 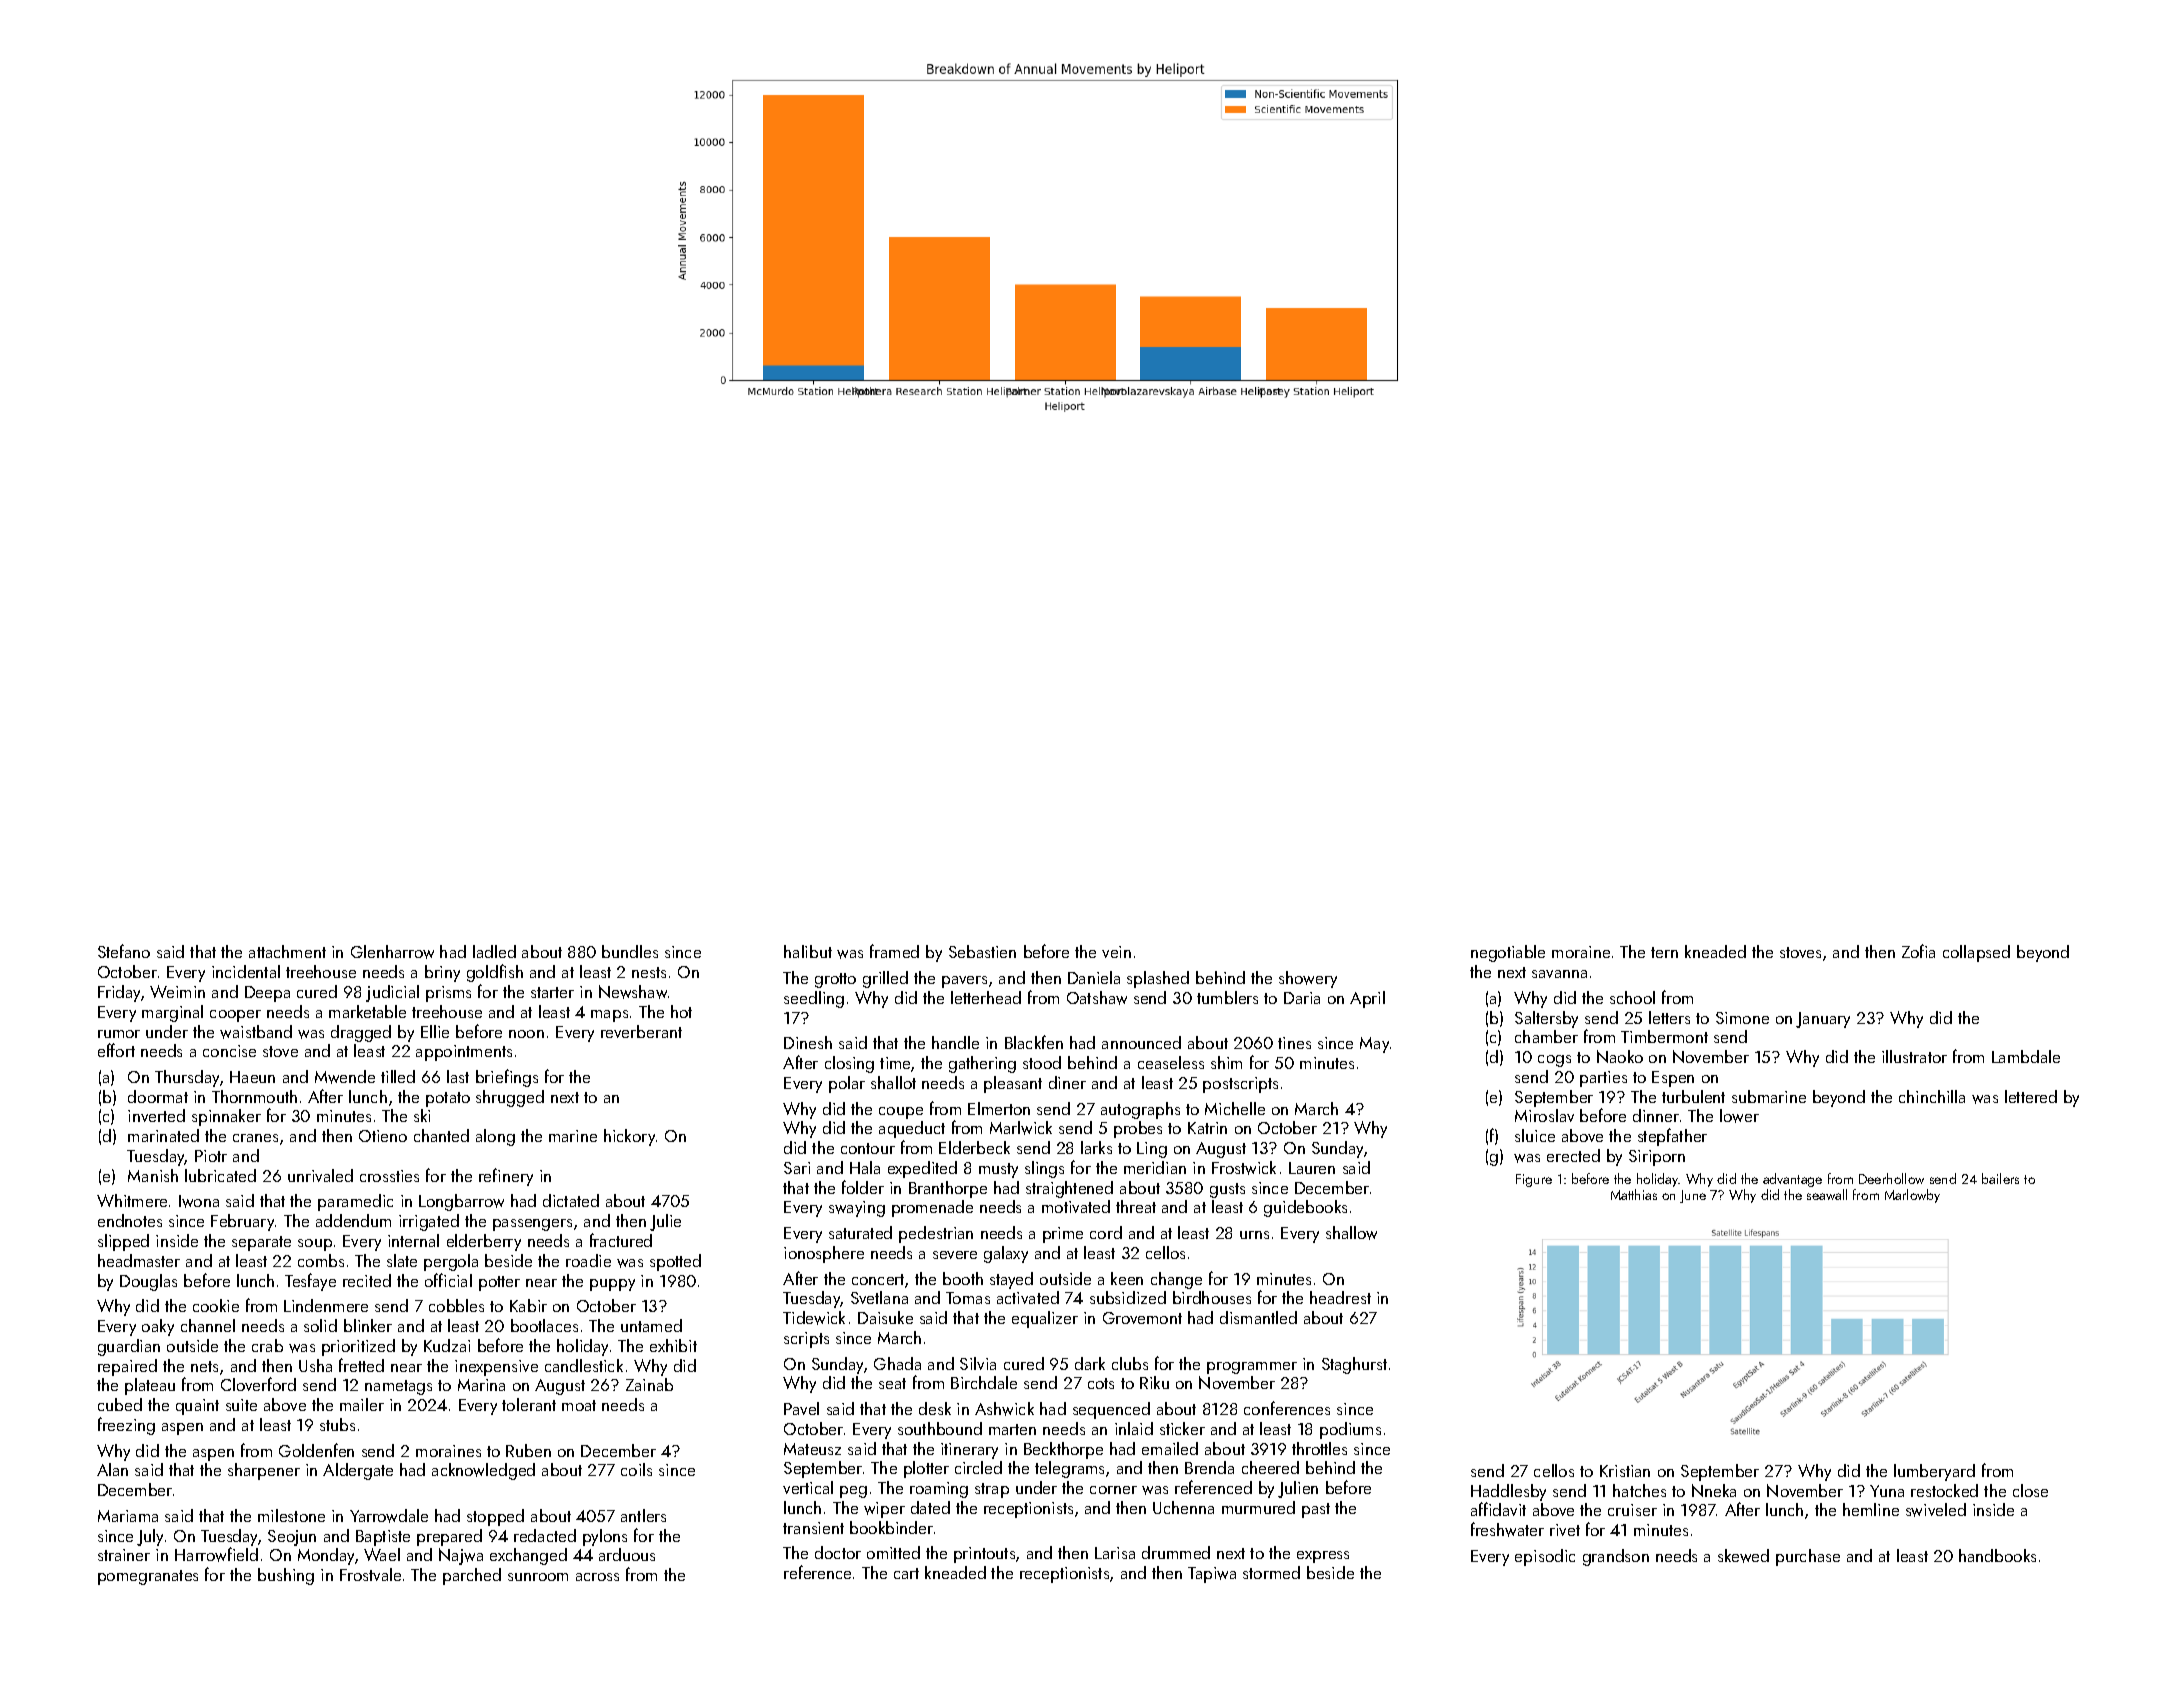 I want to click on Simone, so click(x=1742, y=1018).
